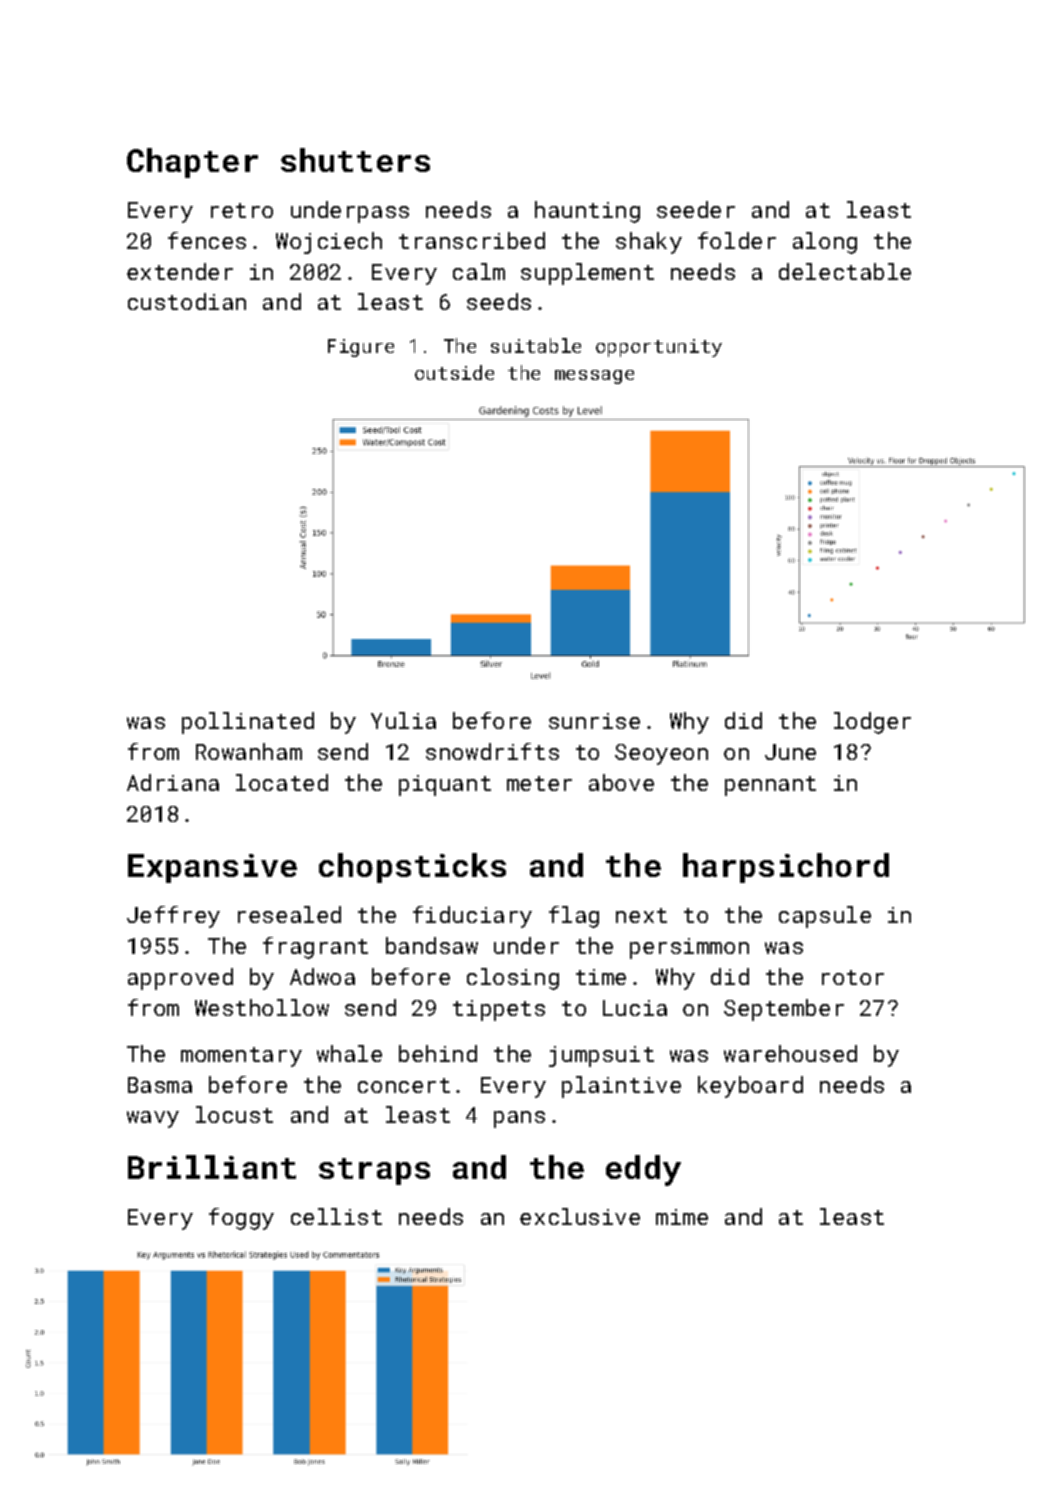 This image has width=1050, height=1492. What do you see at coordinates (845, 271) in the image?
I see `delectable` at bounding box center [845, 271].
